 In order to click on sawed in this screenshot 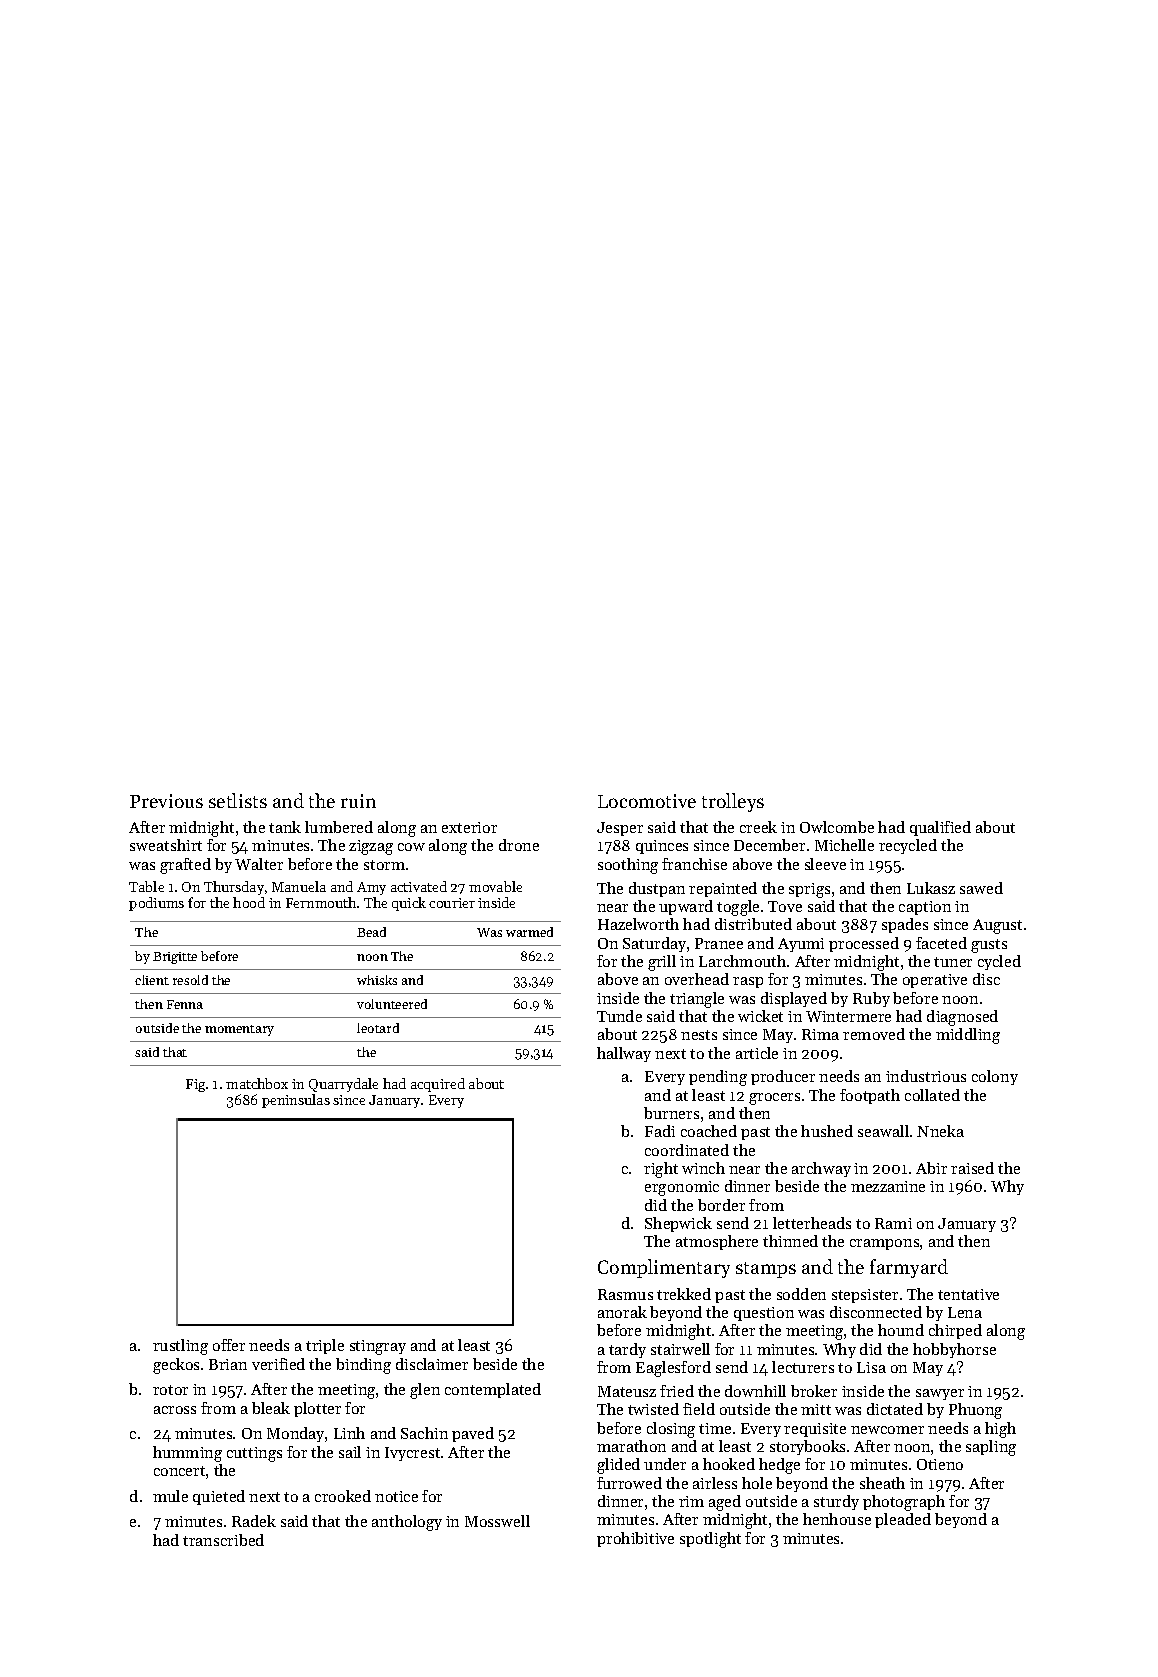, I will do `click(981, 888)`.
